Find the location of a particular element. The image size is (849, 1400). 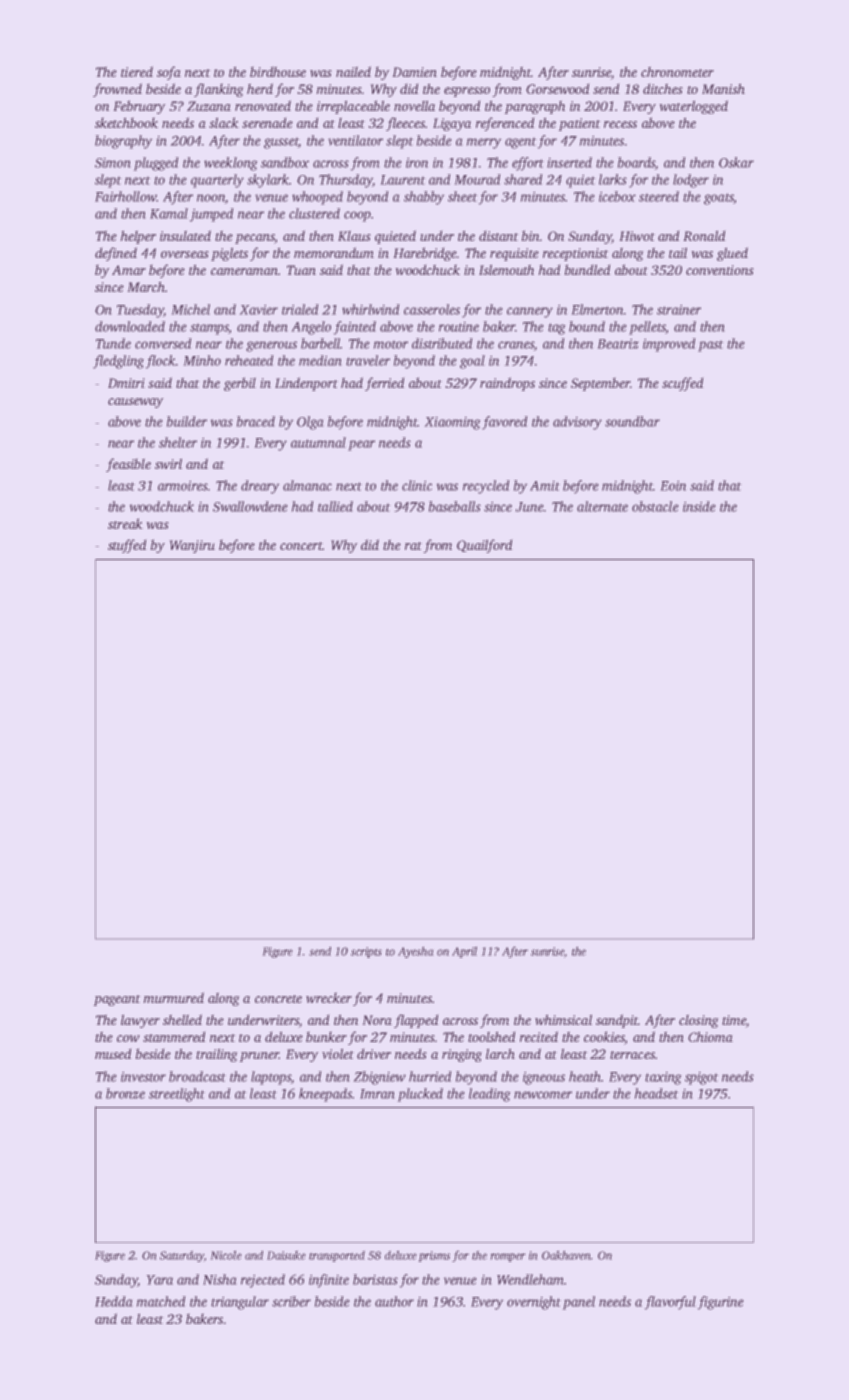

flavorful is located at coordinates (670, 1303).
